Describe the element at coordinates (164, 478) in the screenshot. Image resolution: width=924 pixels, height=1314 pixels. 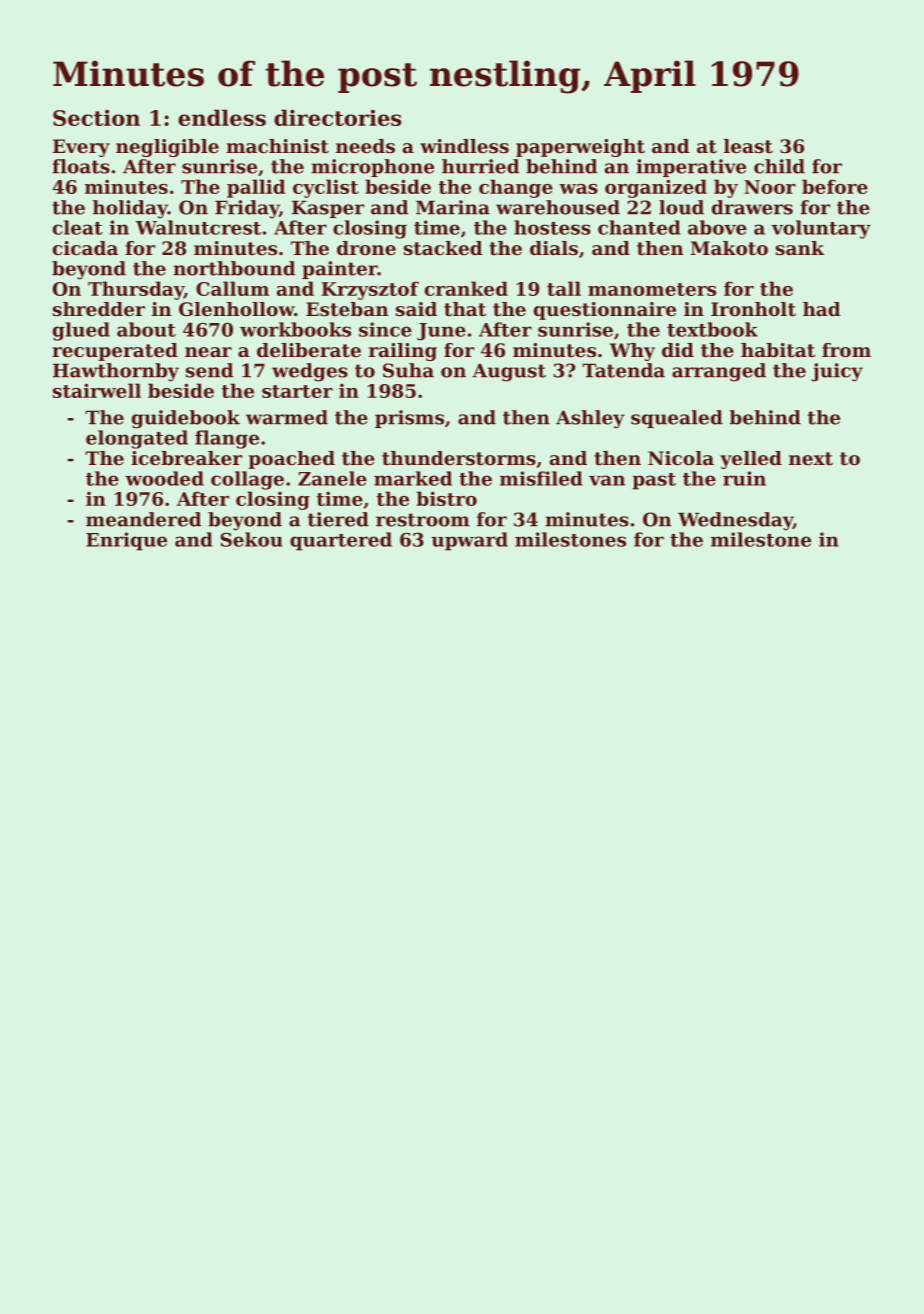
I see `wooded` at that location.
